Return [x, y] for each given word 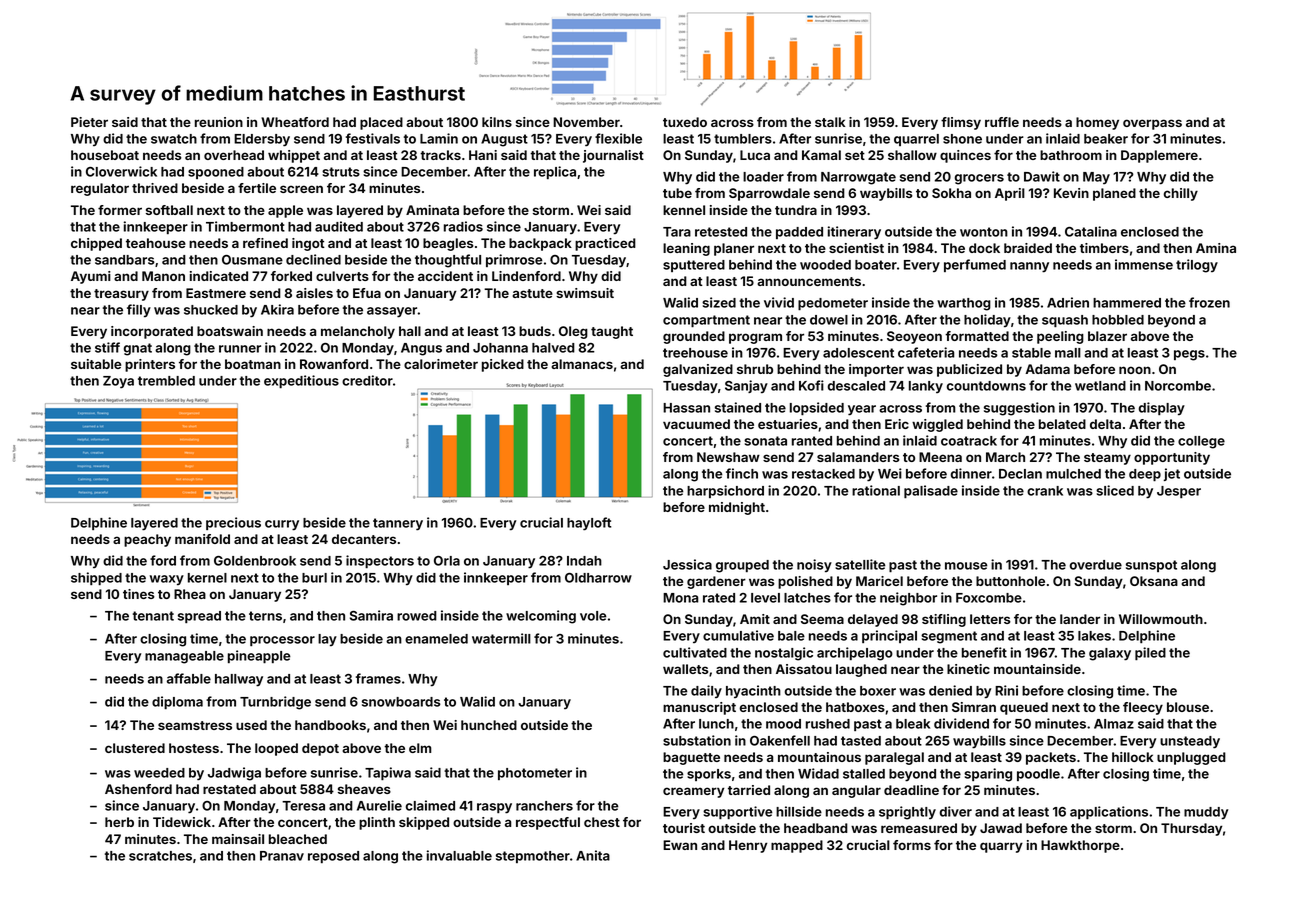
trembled [166, 381]
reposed [333, 857]
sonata [765, 441]
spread [199, 617]
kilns [497, 122]
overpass [1152, 124]
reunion [219, 122]
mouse [966, 566]
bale [791, 636]
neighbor [908, 599]
